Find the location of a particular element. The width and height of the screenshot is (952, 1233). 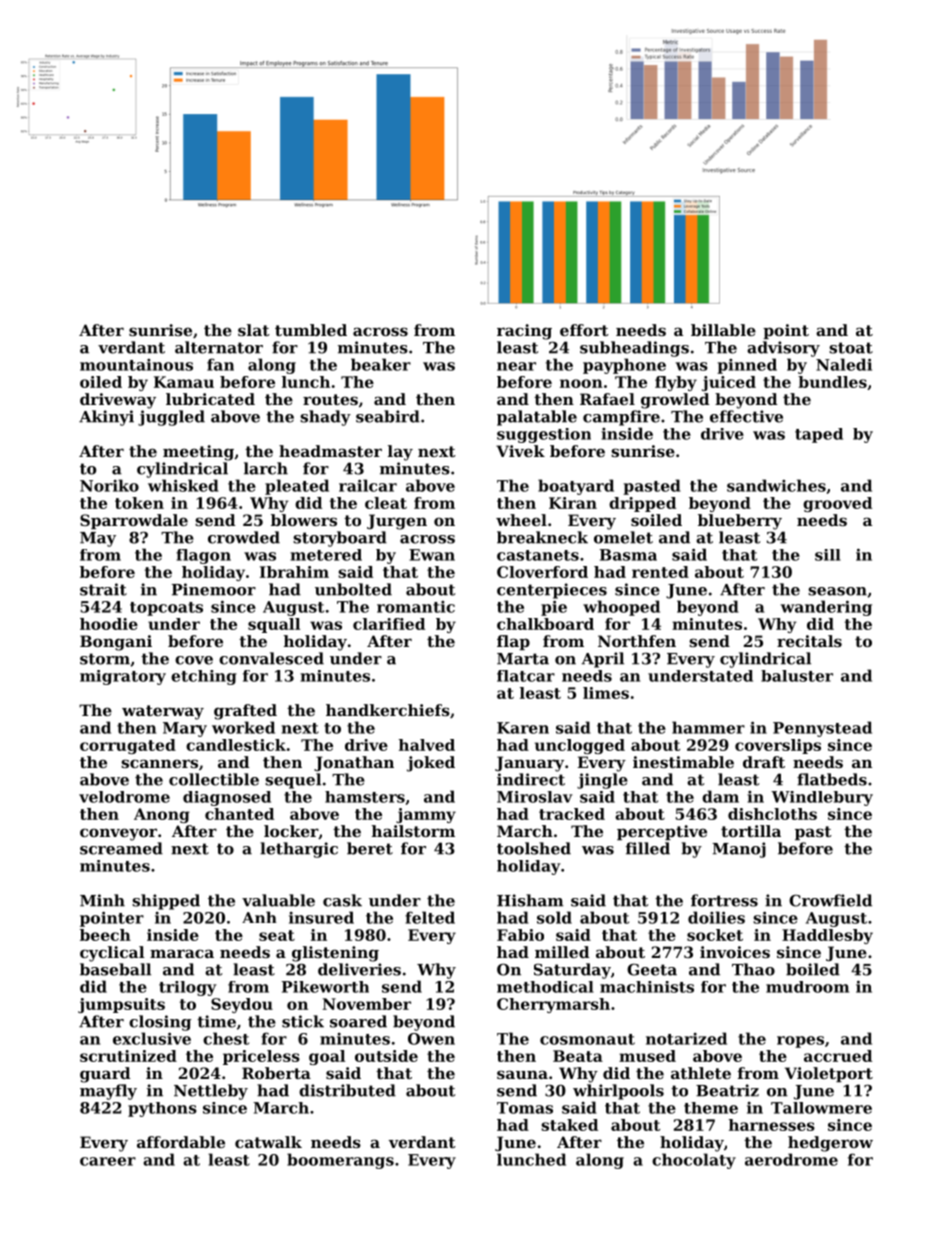

Akinyi is located at coordinates (106, 418).
